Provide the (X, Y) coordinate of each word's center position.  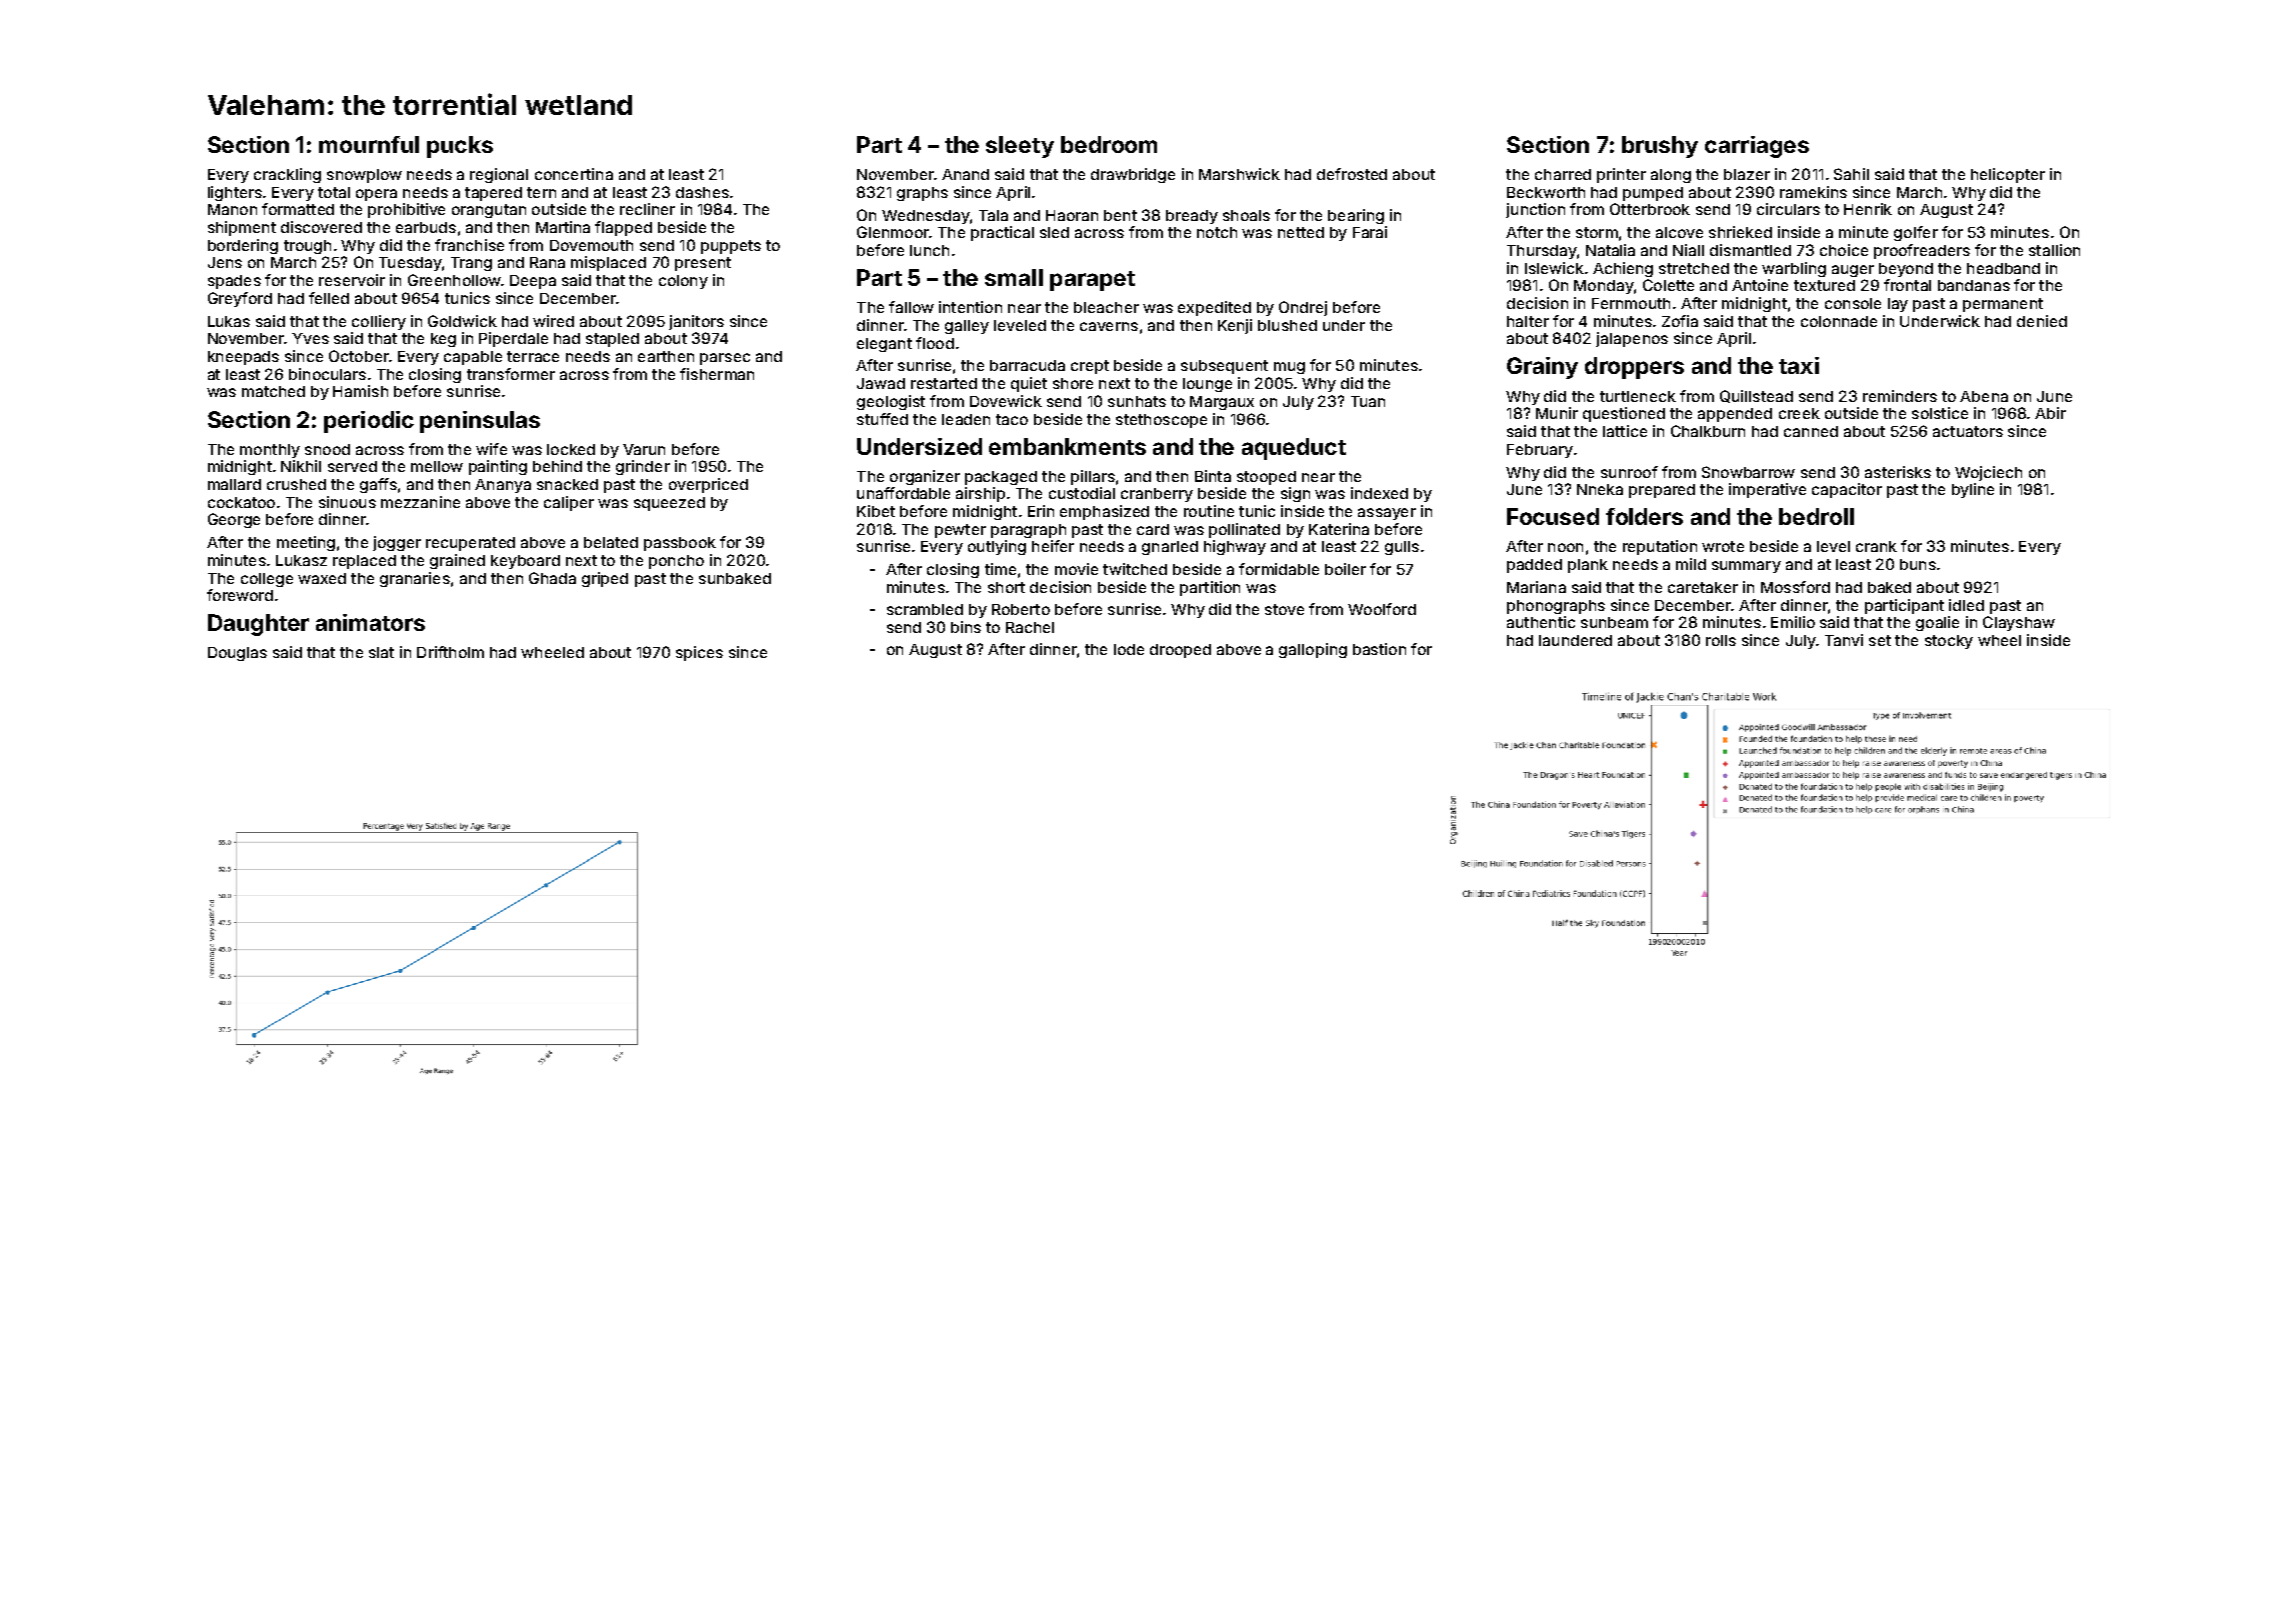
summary (1746, 567)
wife (491, 449)
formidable (1279, 569)
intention (970, 307)
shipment (242, 228)
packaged (1001, 478)
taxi (1799, 365)
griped (605, 579)
